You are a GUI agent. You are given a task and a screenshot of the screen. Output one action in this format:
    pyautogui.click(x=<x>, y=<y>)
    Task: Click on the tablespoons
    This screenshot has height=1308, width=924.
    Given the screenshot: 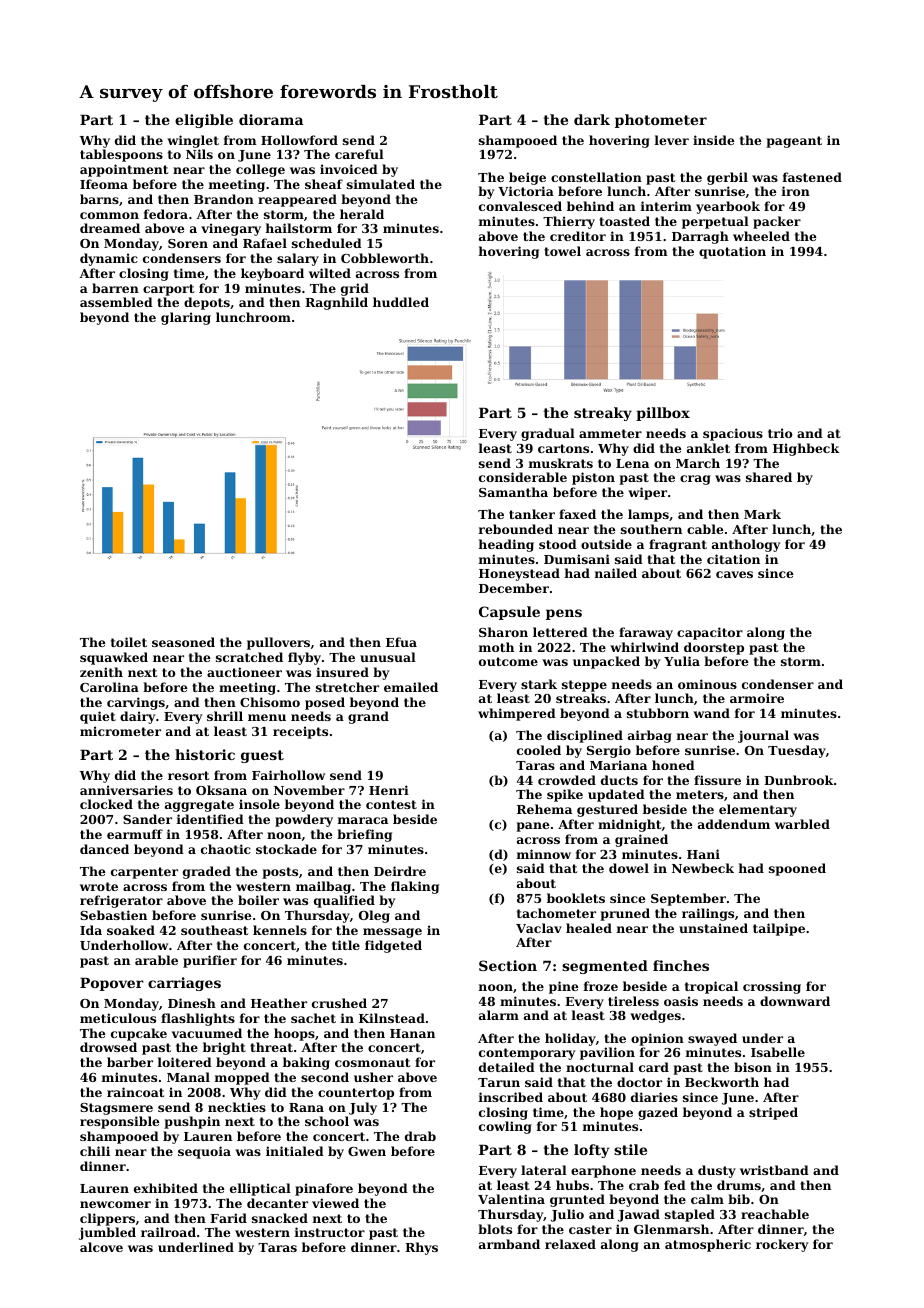 What is the action you would take?
    pyautogui.click(x=121, y=155)
